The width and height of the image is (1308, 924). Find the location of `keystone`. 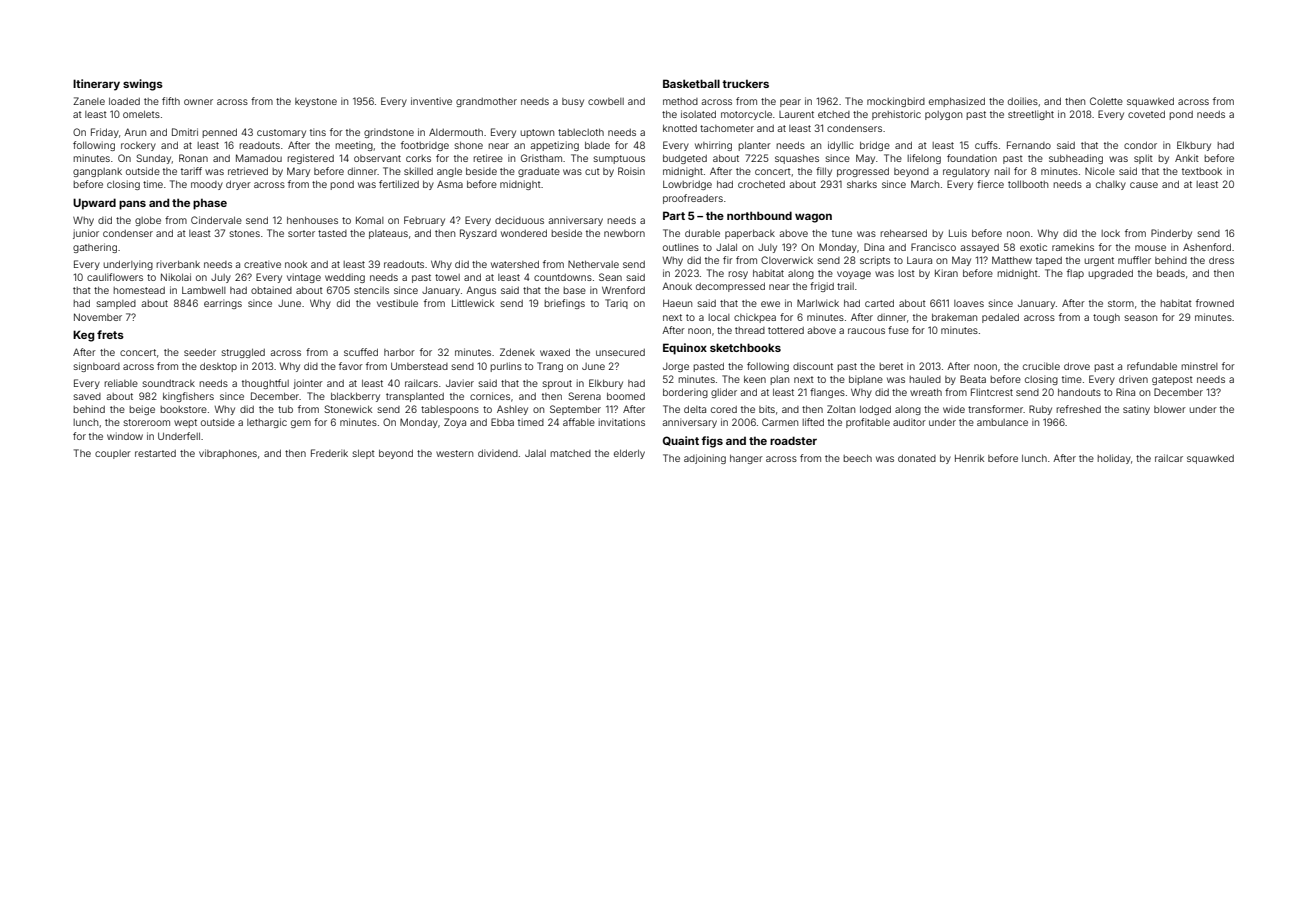

keystone is located at coordinates (316, 102).
